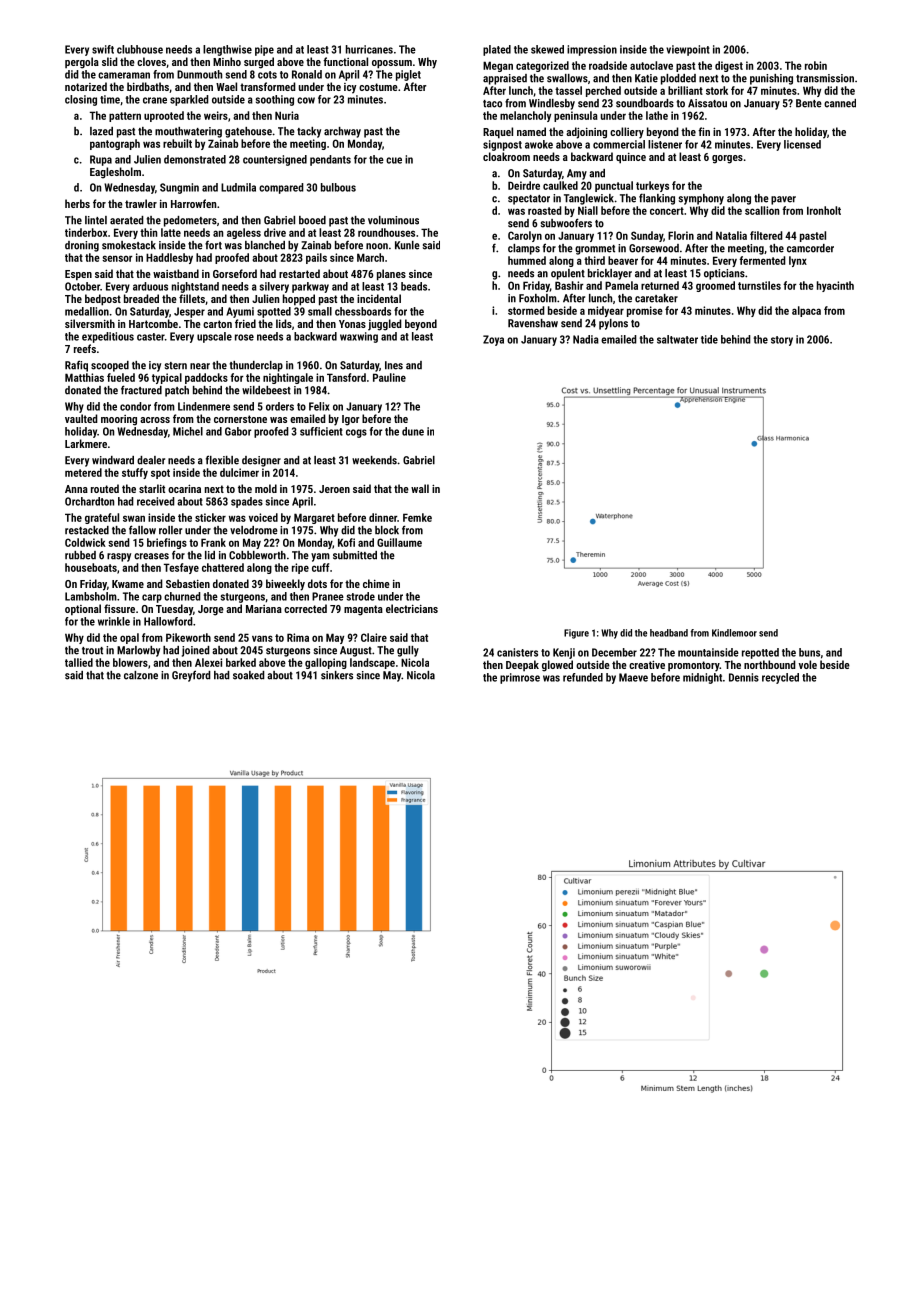 The height and width of the page is (1308, 924). I want to click on bedpost, so click(103, 300).
